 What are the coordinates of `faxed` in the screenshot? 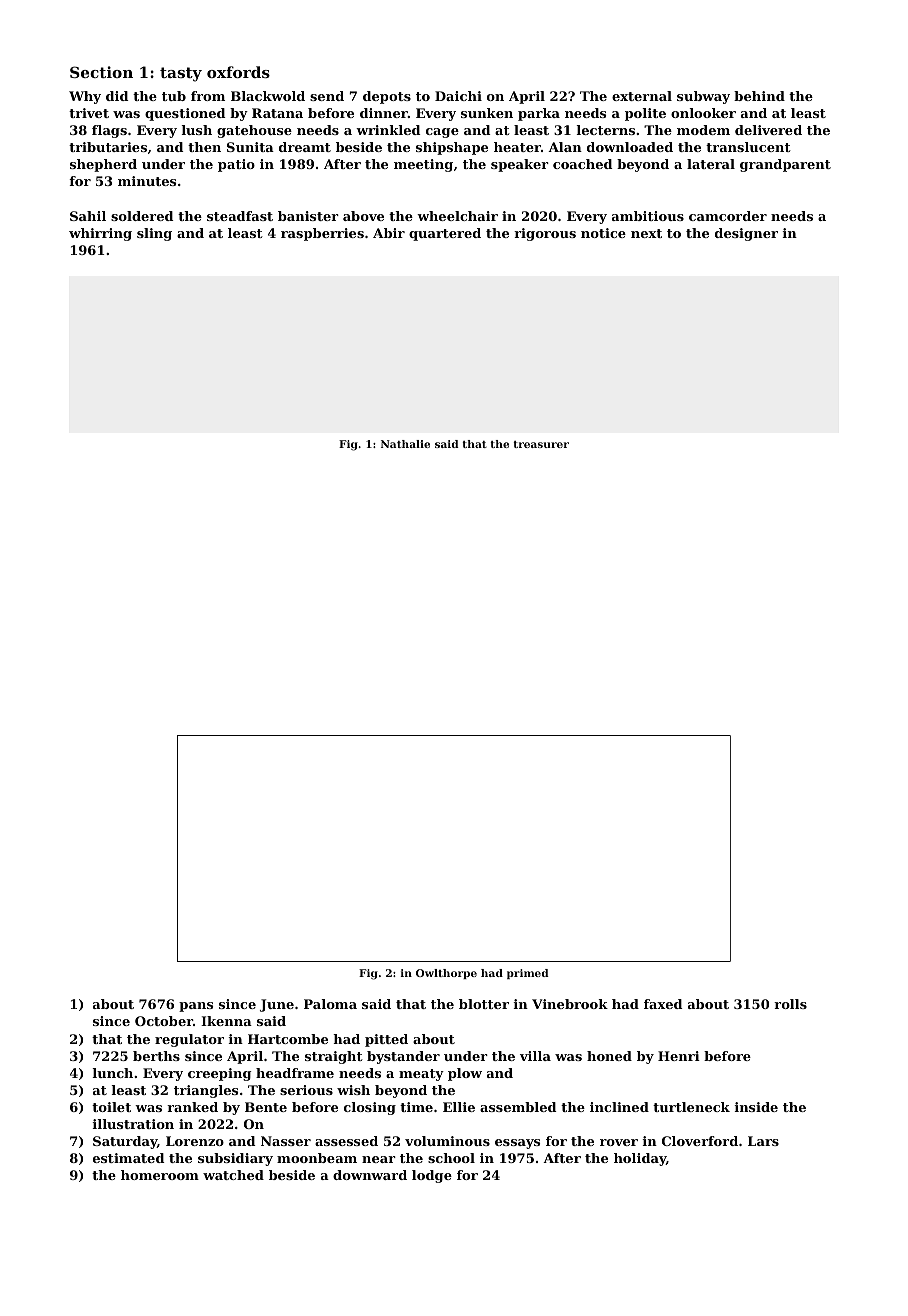 It's located at (663, 1004).
